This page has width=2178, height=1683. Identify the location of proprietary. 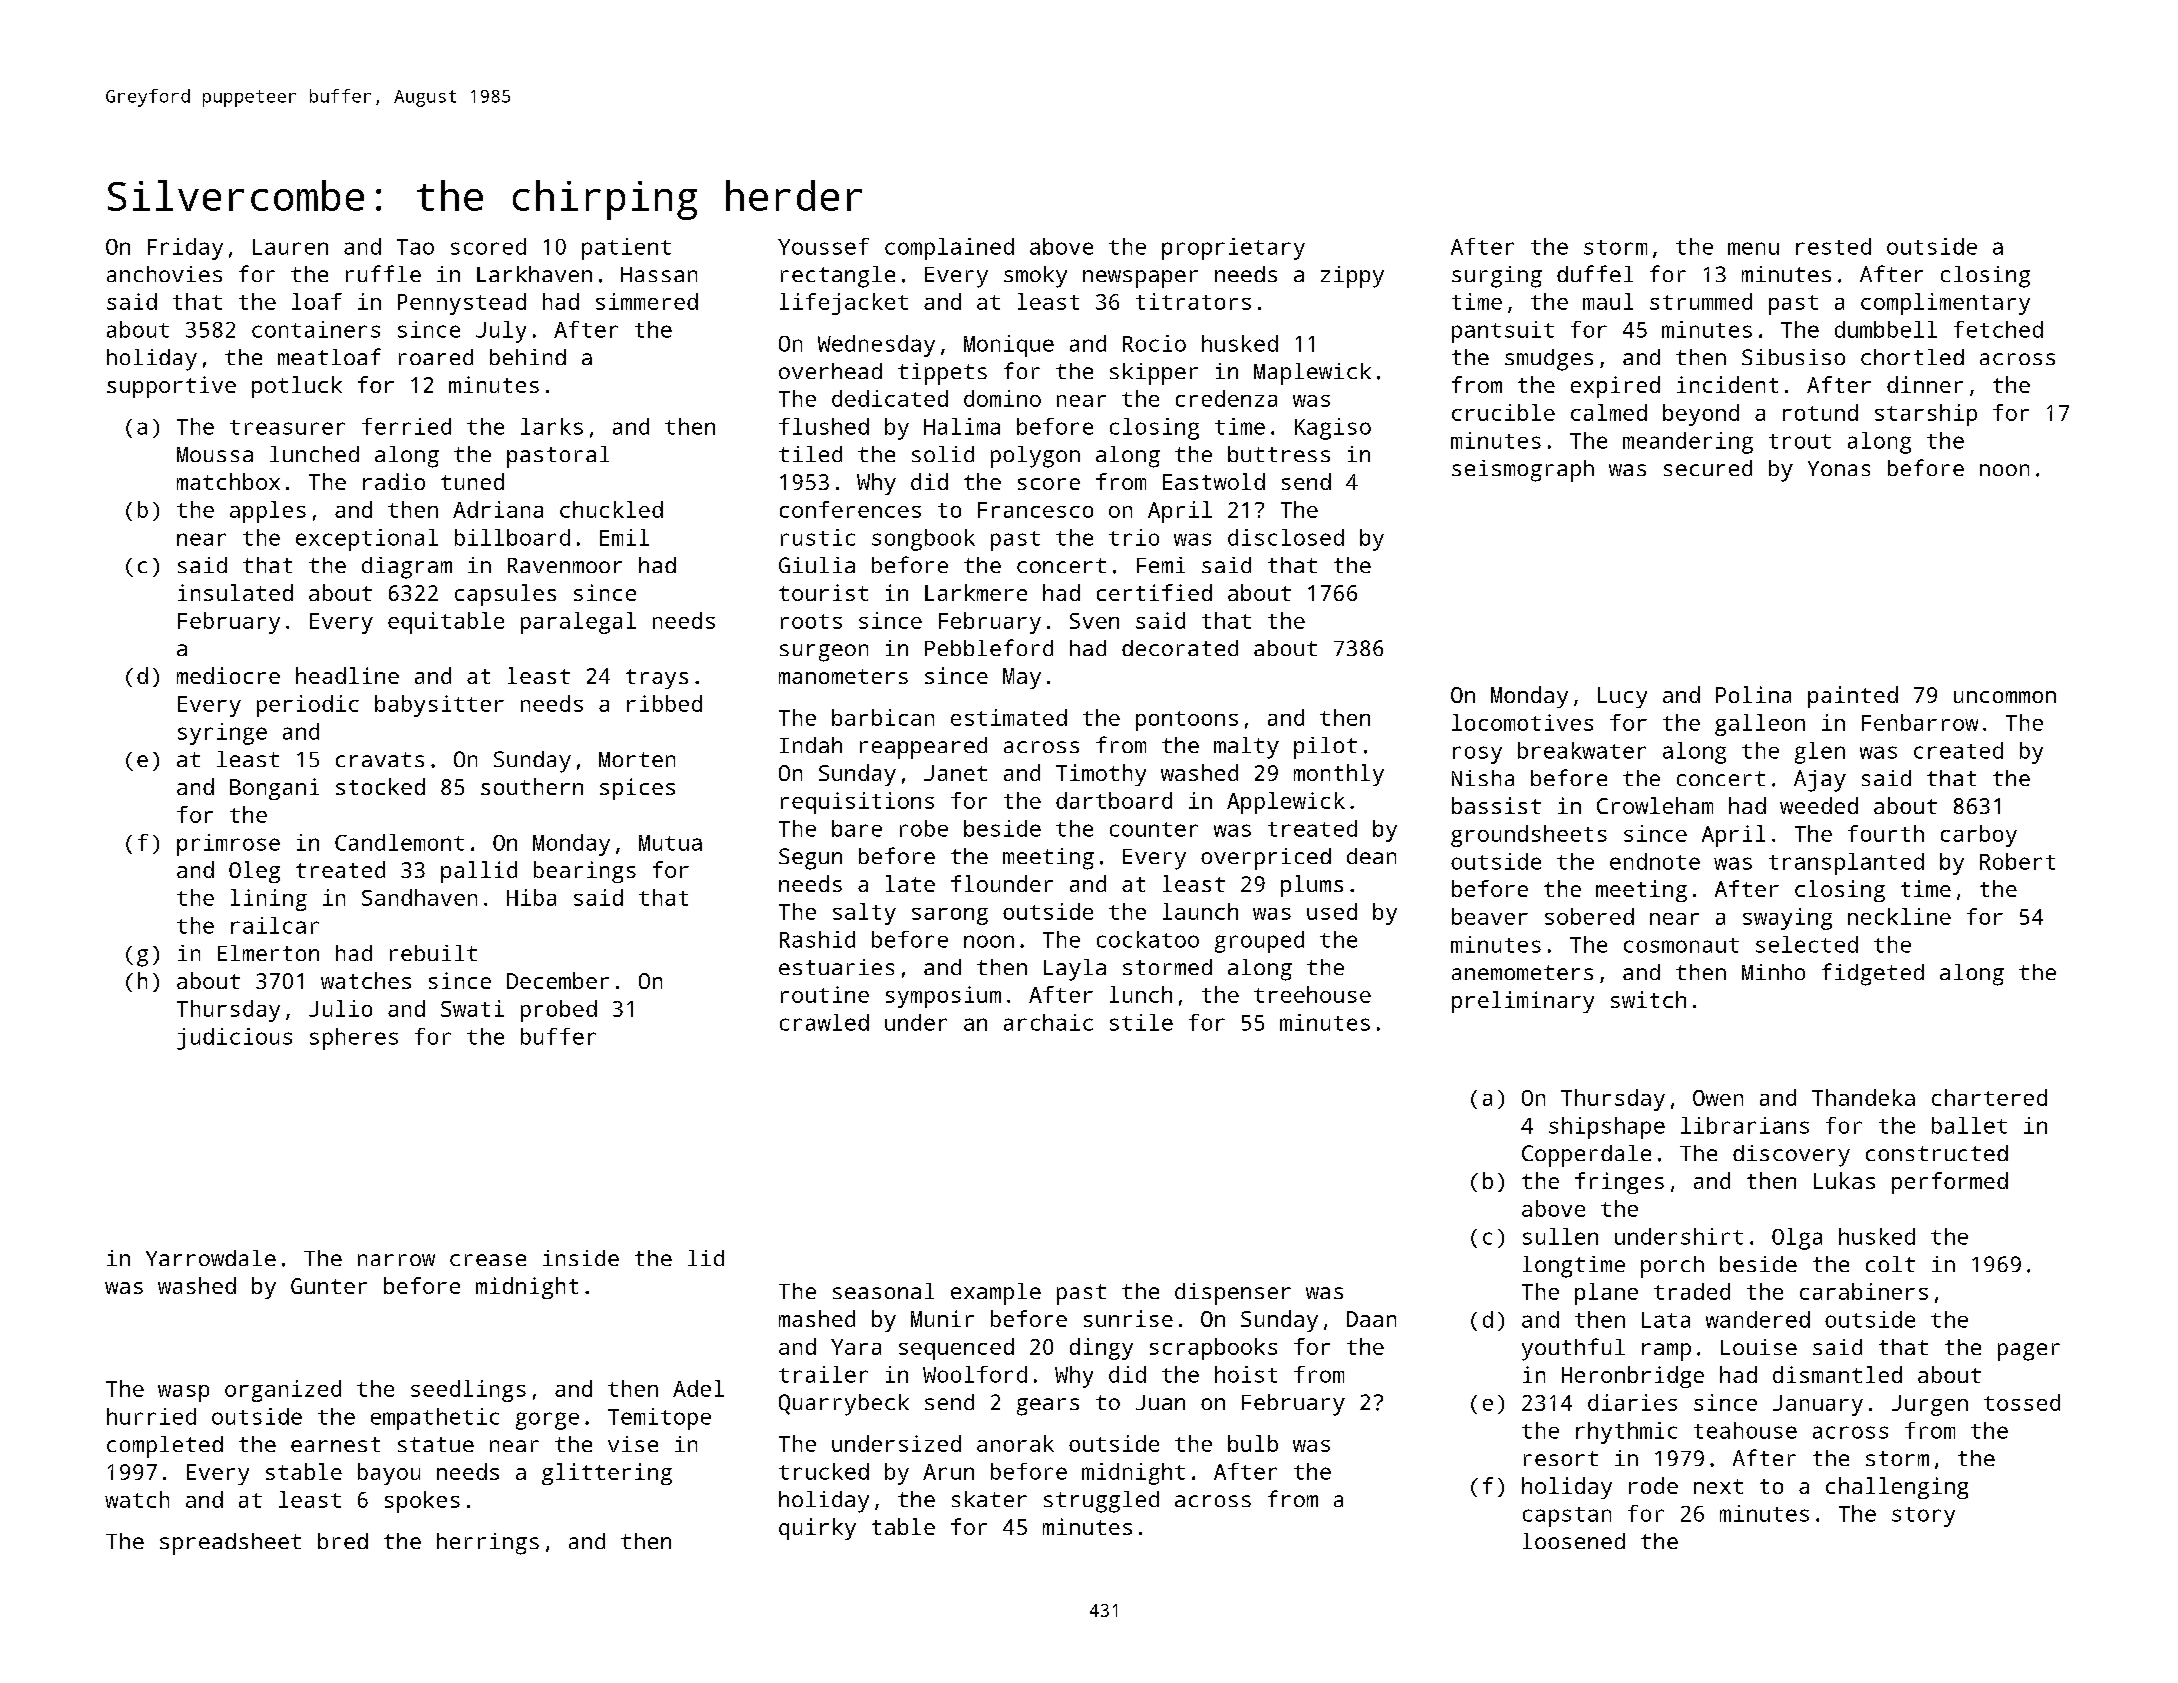
(1233, 249).
